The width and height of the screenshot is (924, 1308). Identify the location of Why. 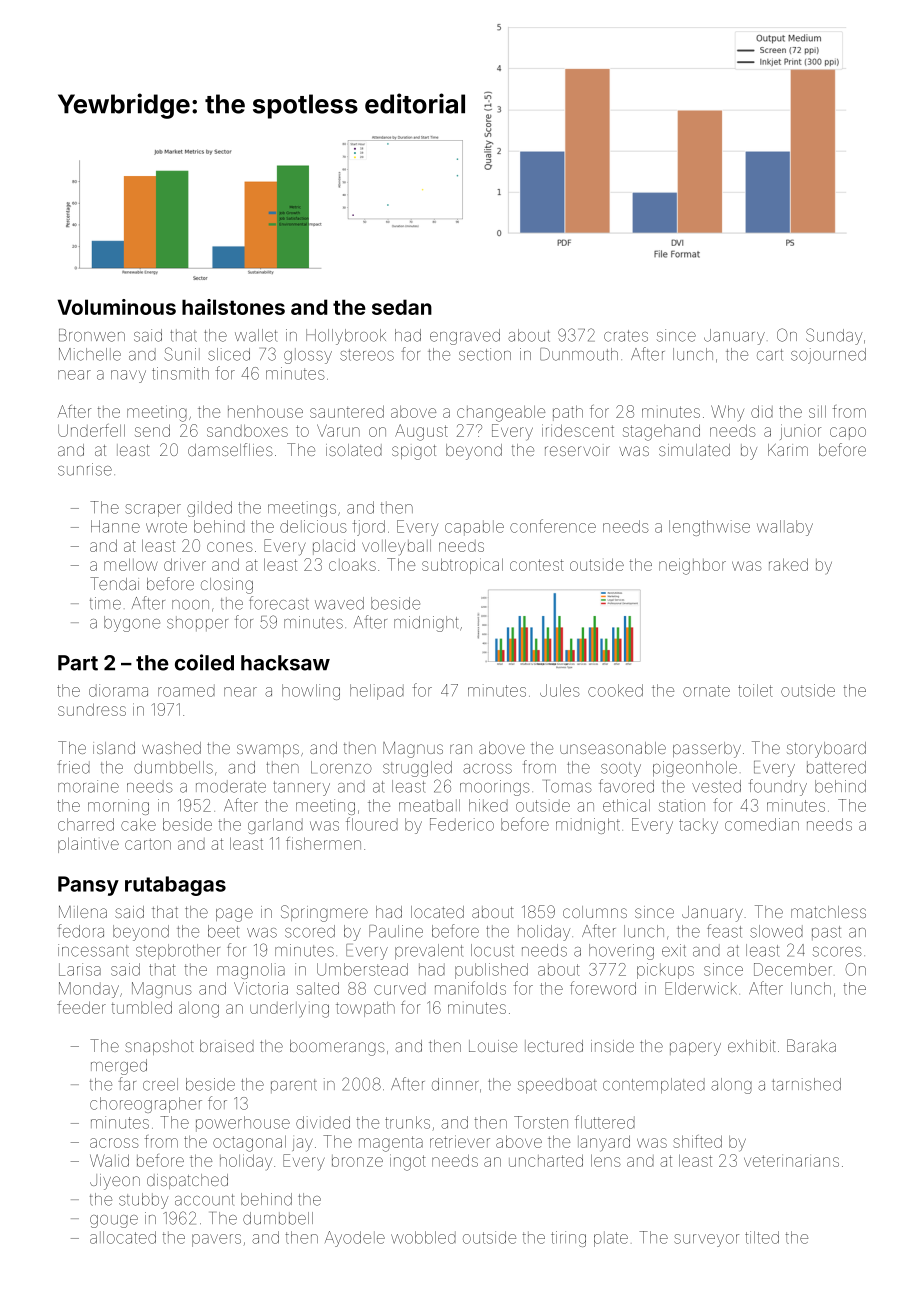
(727, 413).
